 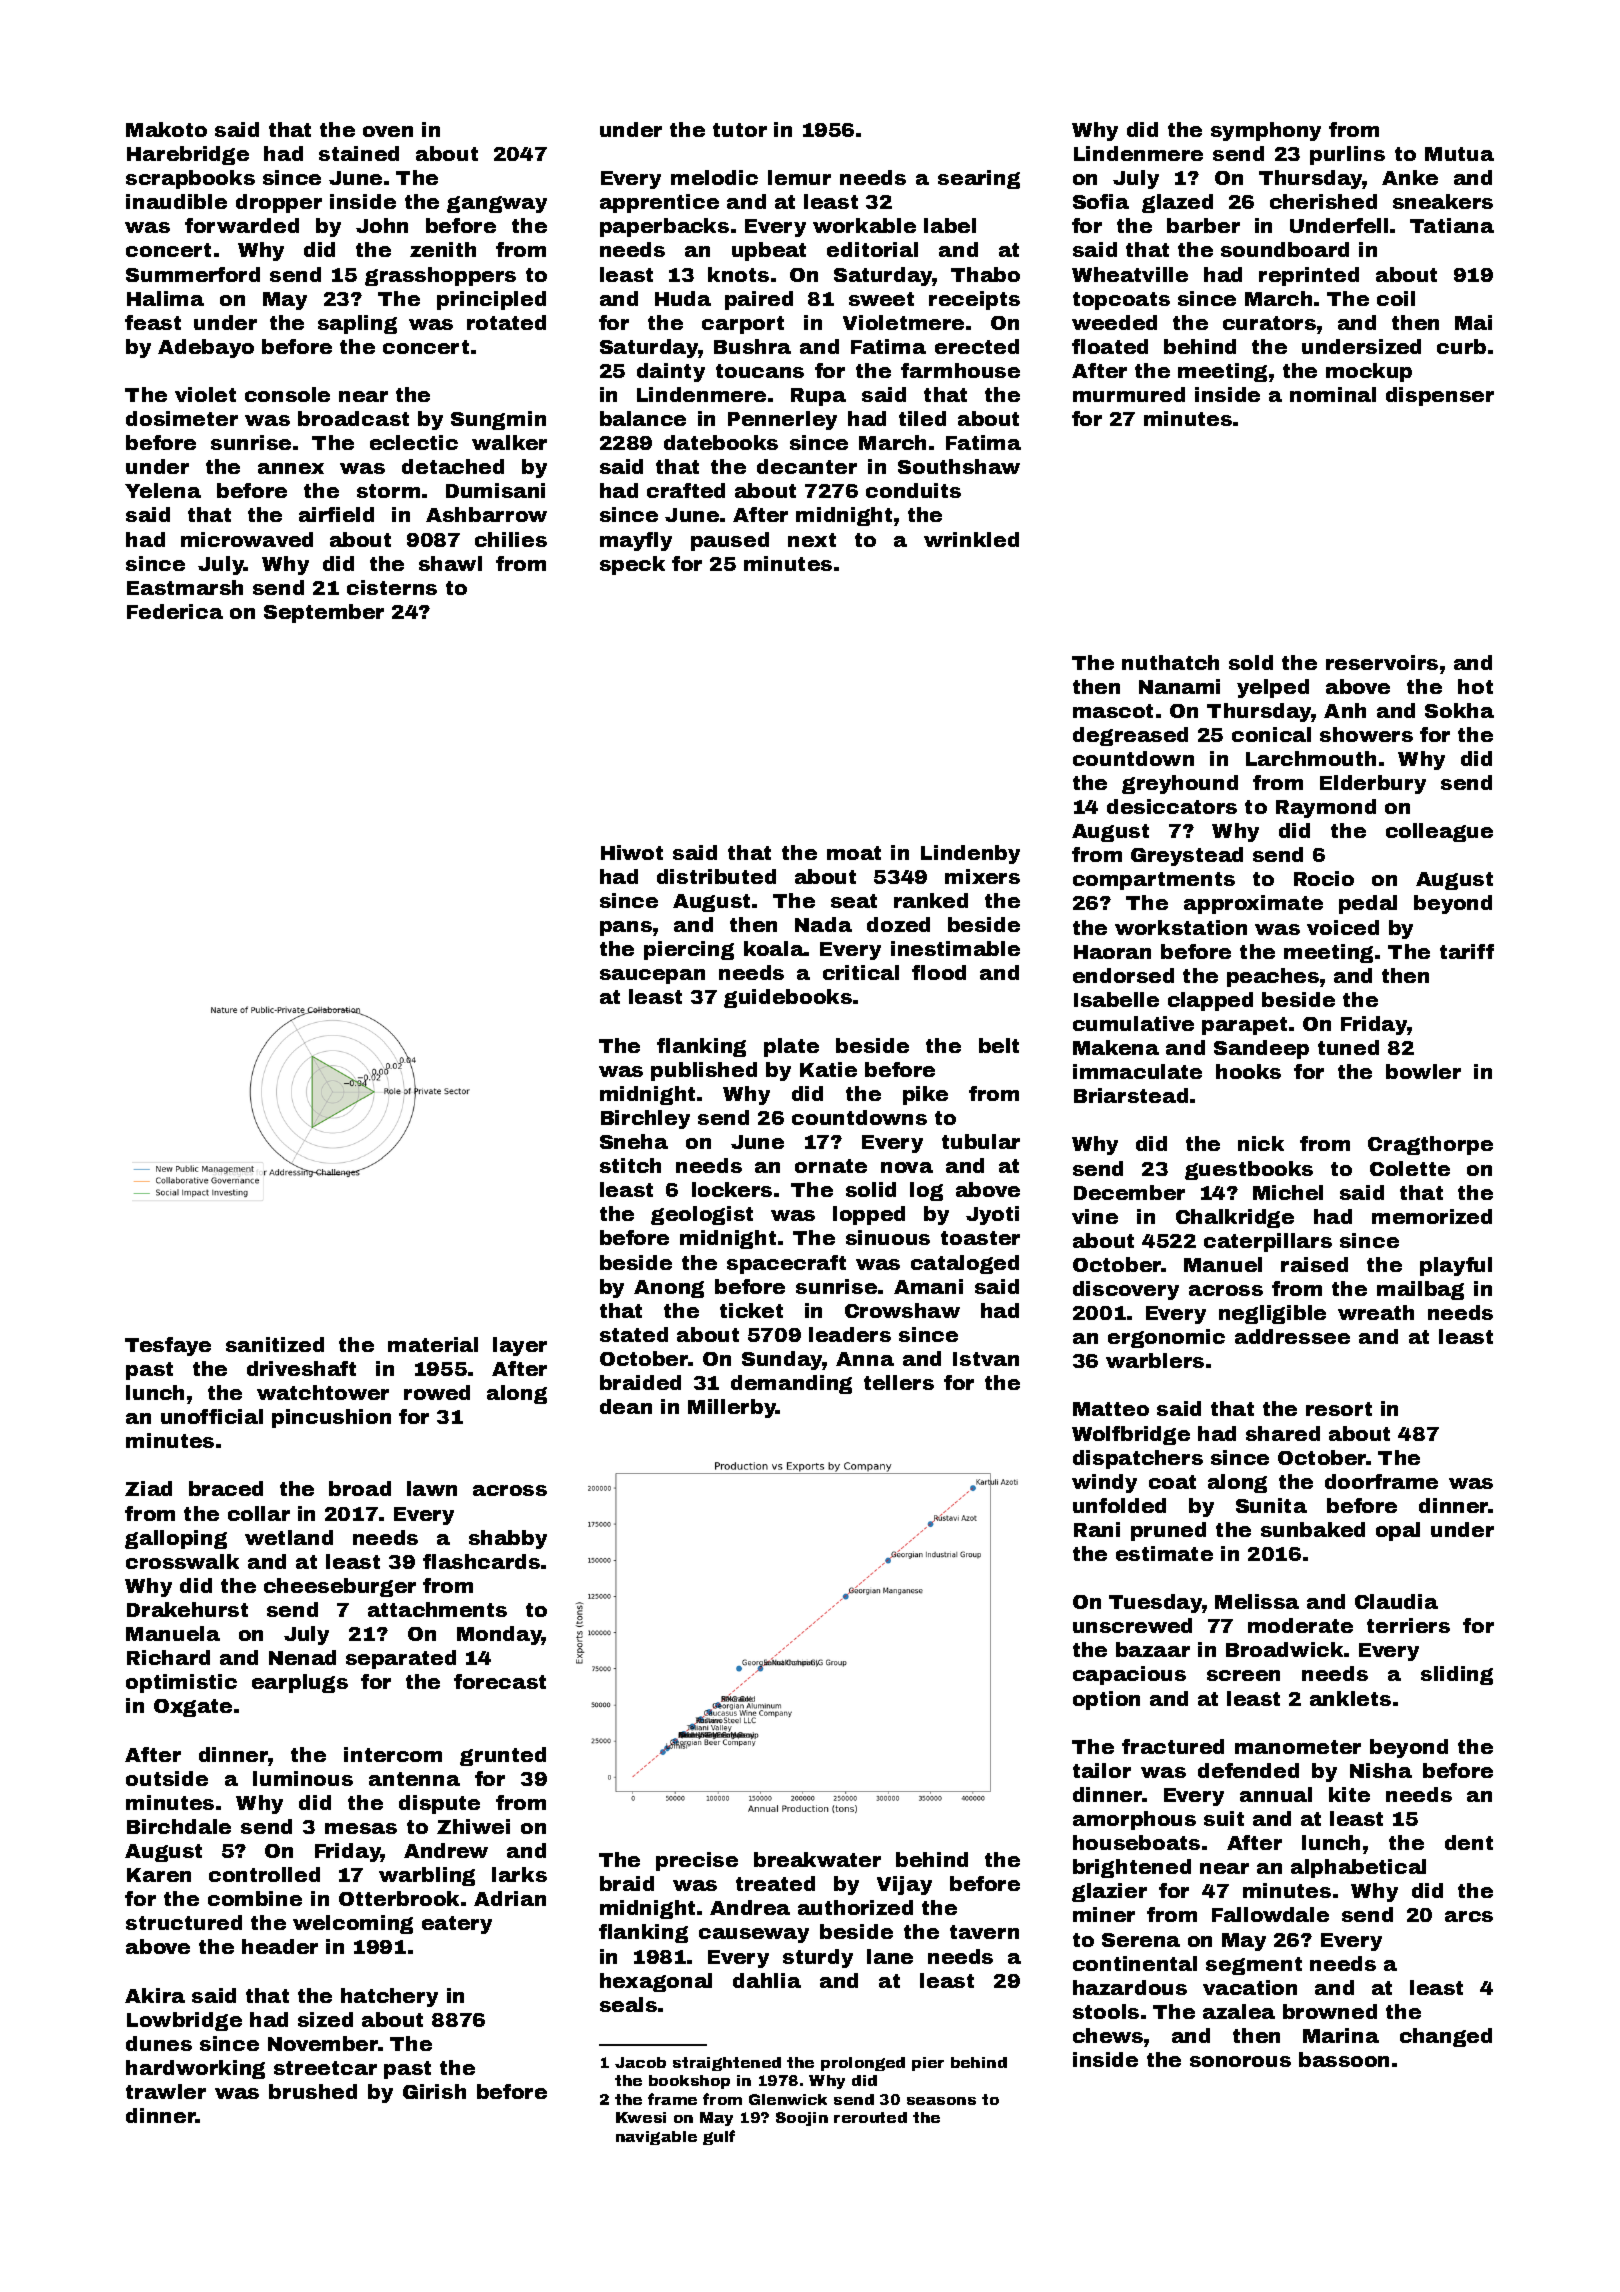 I want to click on dent, so click(x=1469, y=1842).
